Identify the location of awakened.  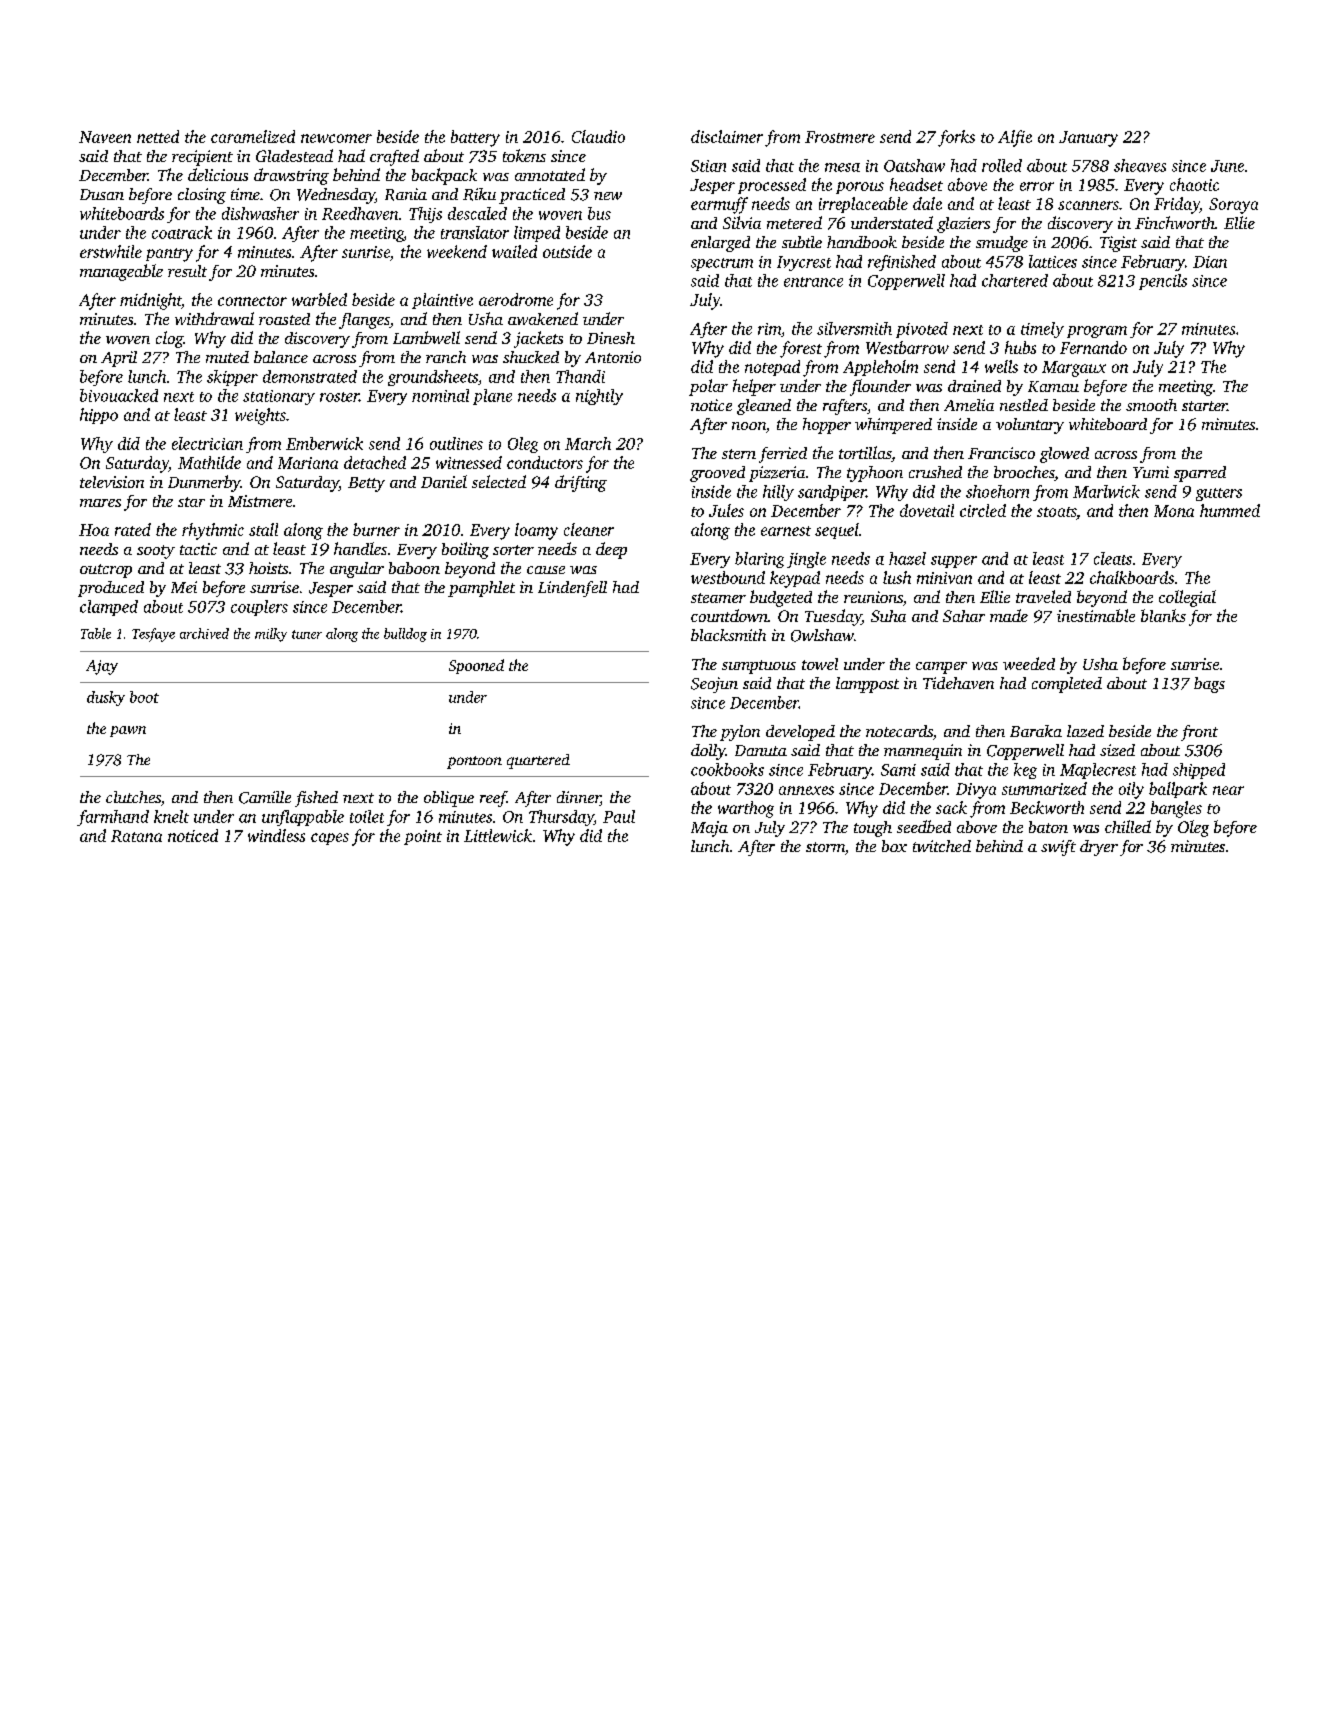
(543, 318).
